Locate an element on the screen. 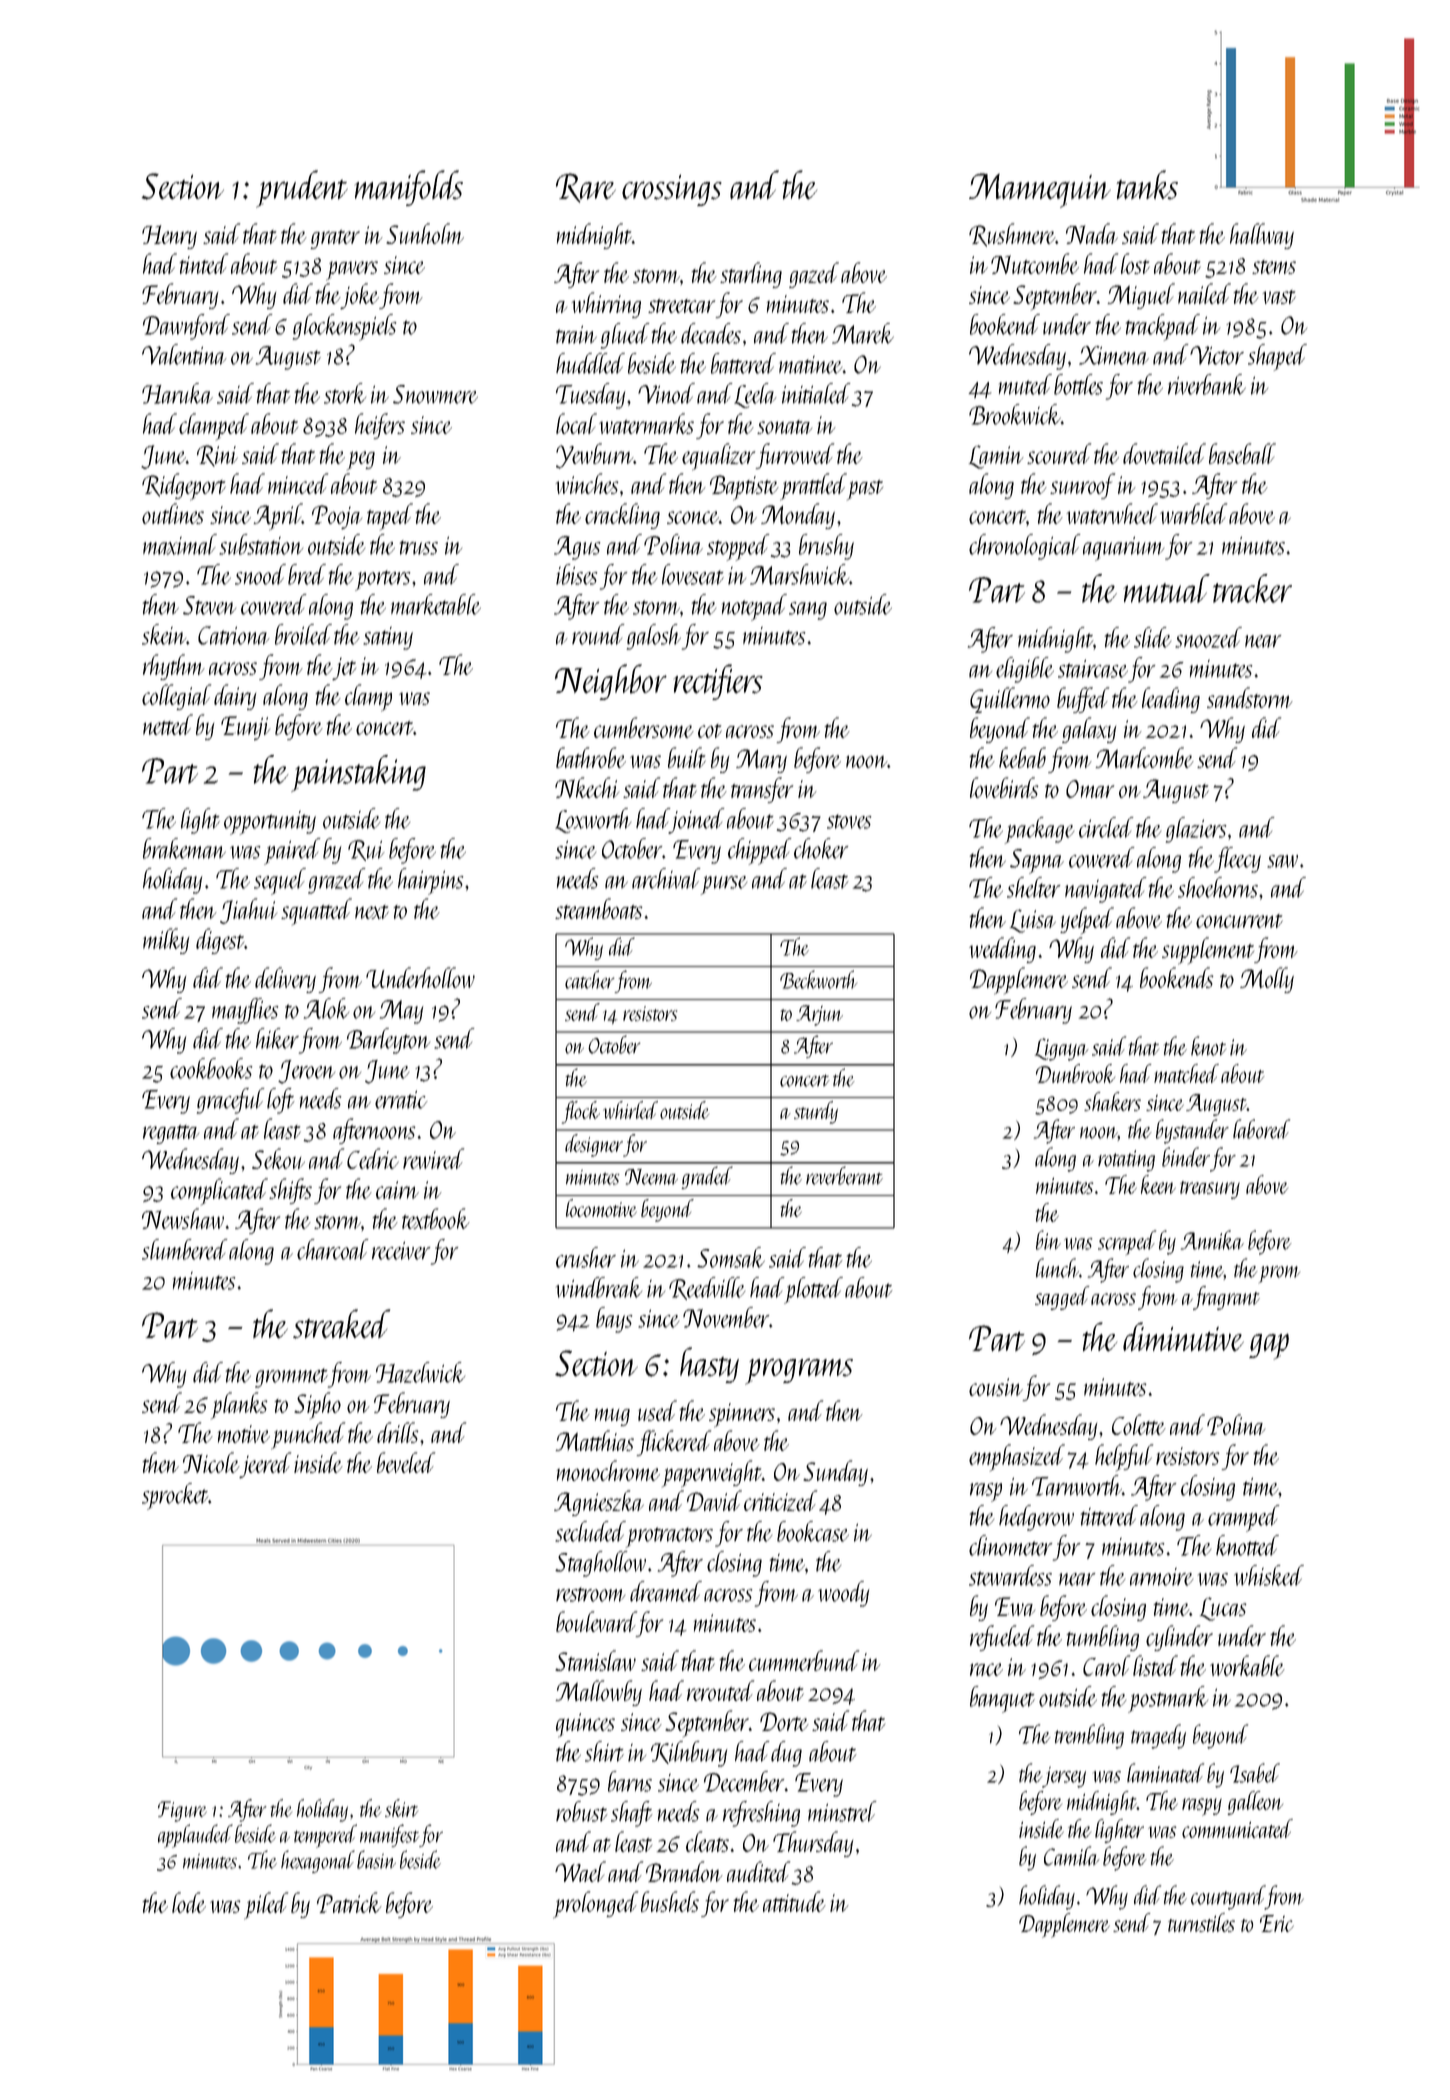 This screenshot has height=2100, width=1450. Marek is located at coordinates (863, 333).
